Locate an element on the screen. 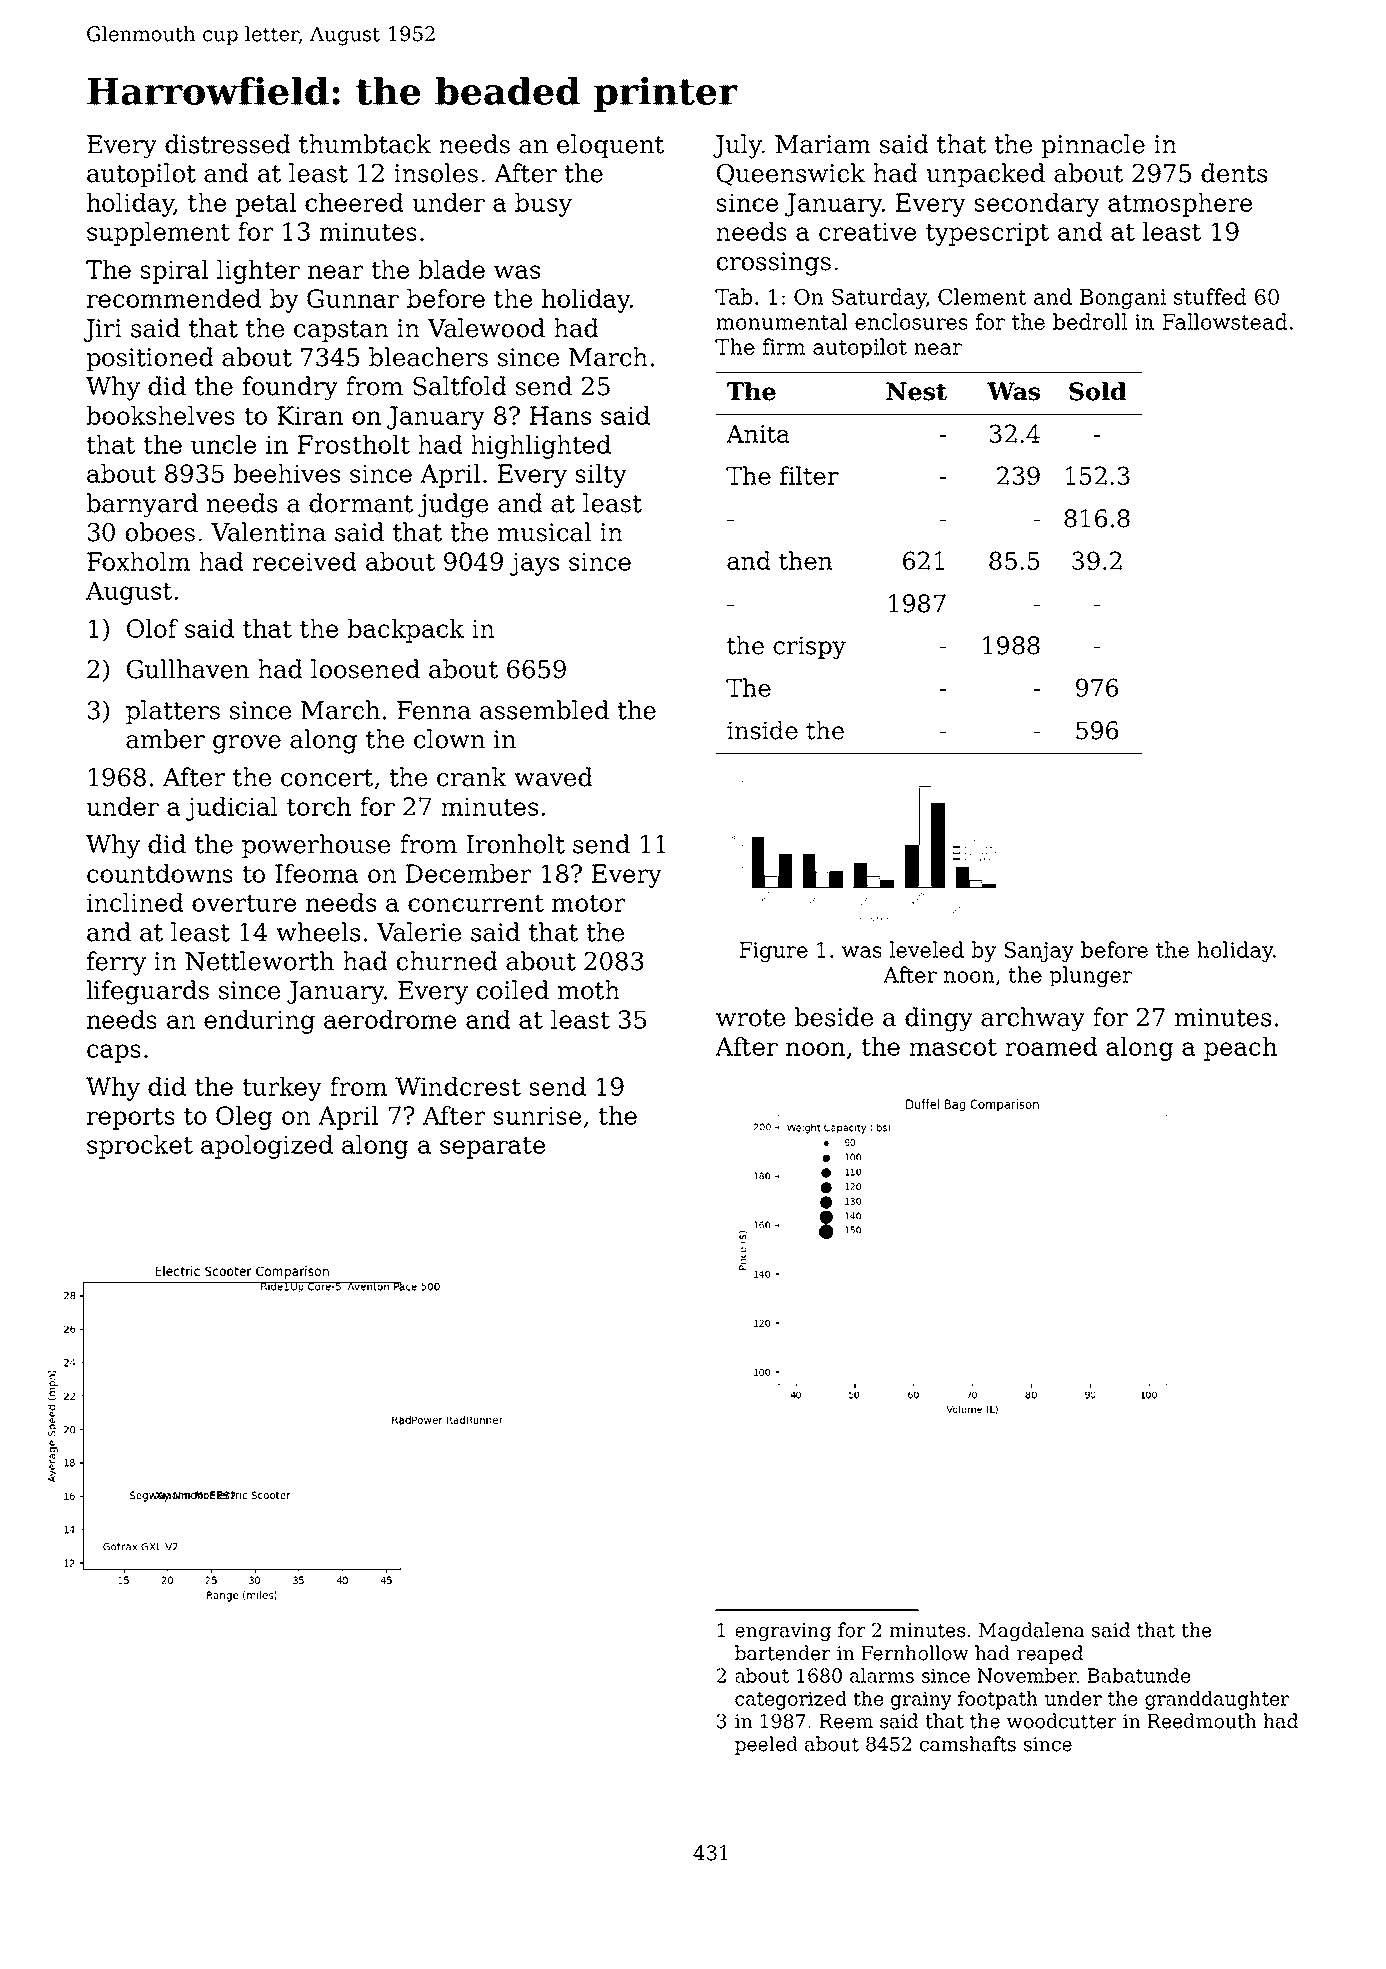 This screenshot has height=1969, width=1386. roamed is located at coordinates (1051, 1046).
